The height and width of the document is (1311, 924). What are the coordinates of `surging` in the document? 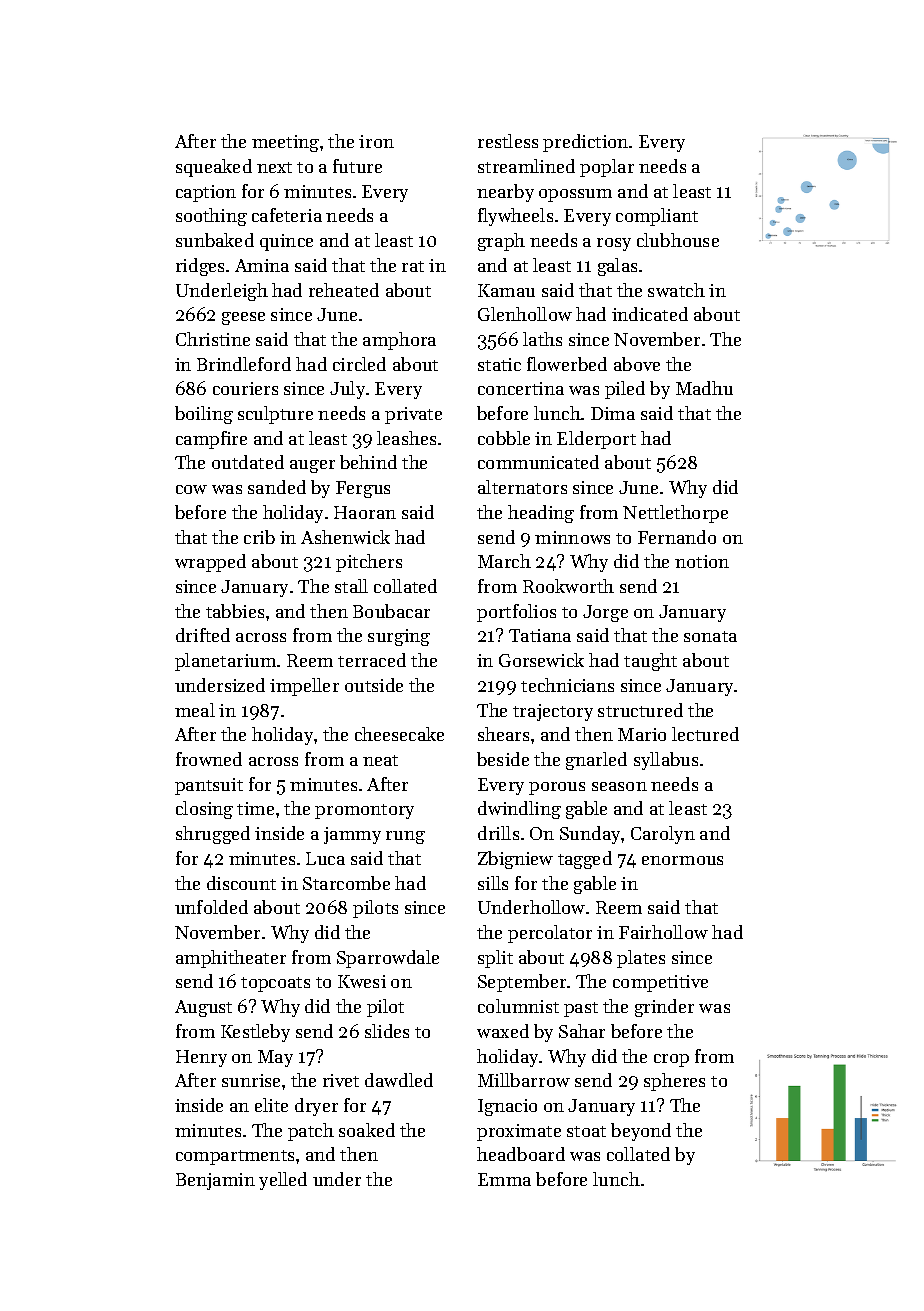 It's located at (399, 637).
